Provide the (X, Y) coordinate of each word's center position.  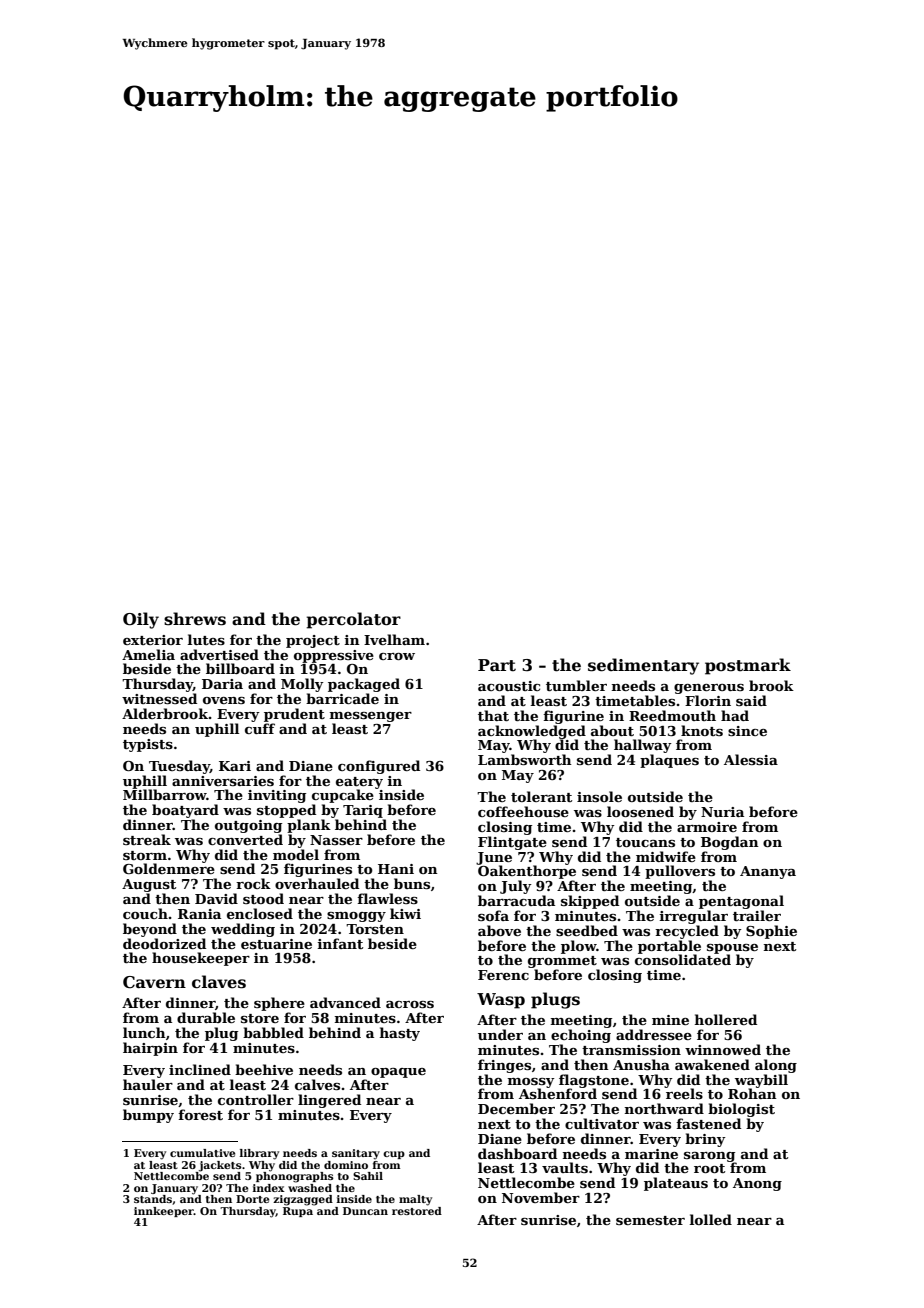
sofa (493, 915)
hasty (400, 1034)
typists (148, 745)
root (709, 1168)
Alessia (751, 759)
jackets (220, 1166)
